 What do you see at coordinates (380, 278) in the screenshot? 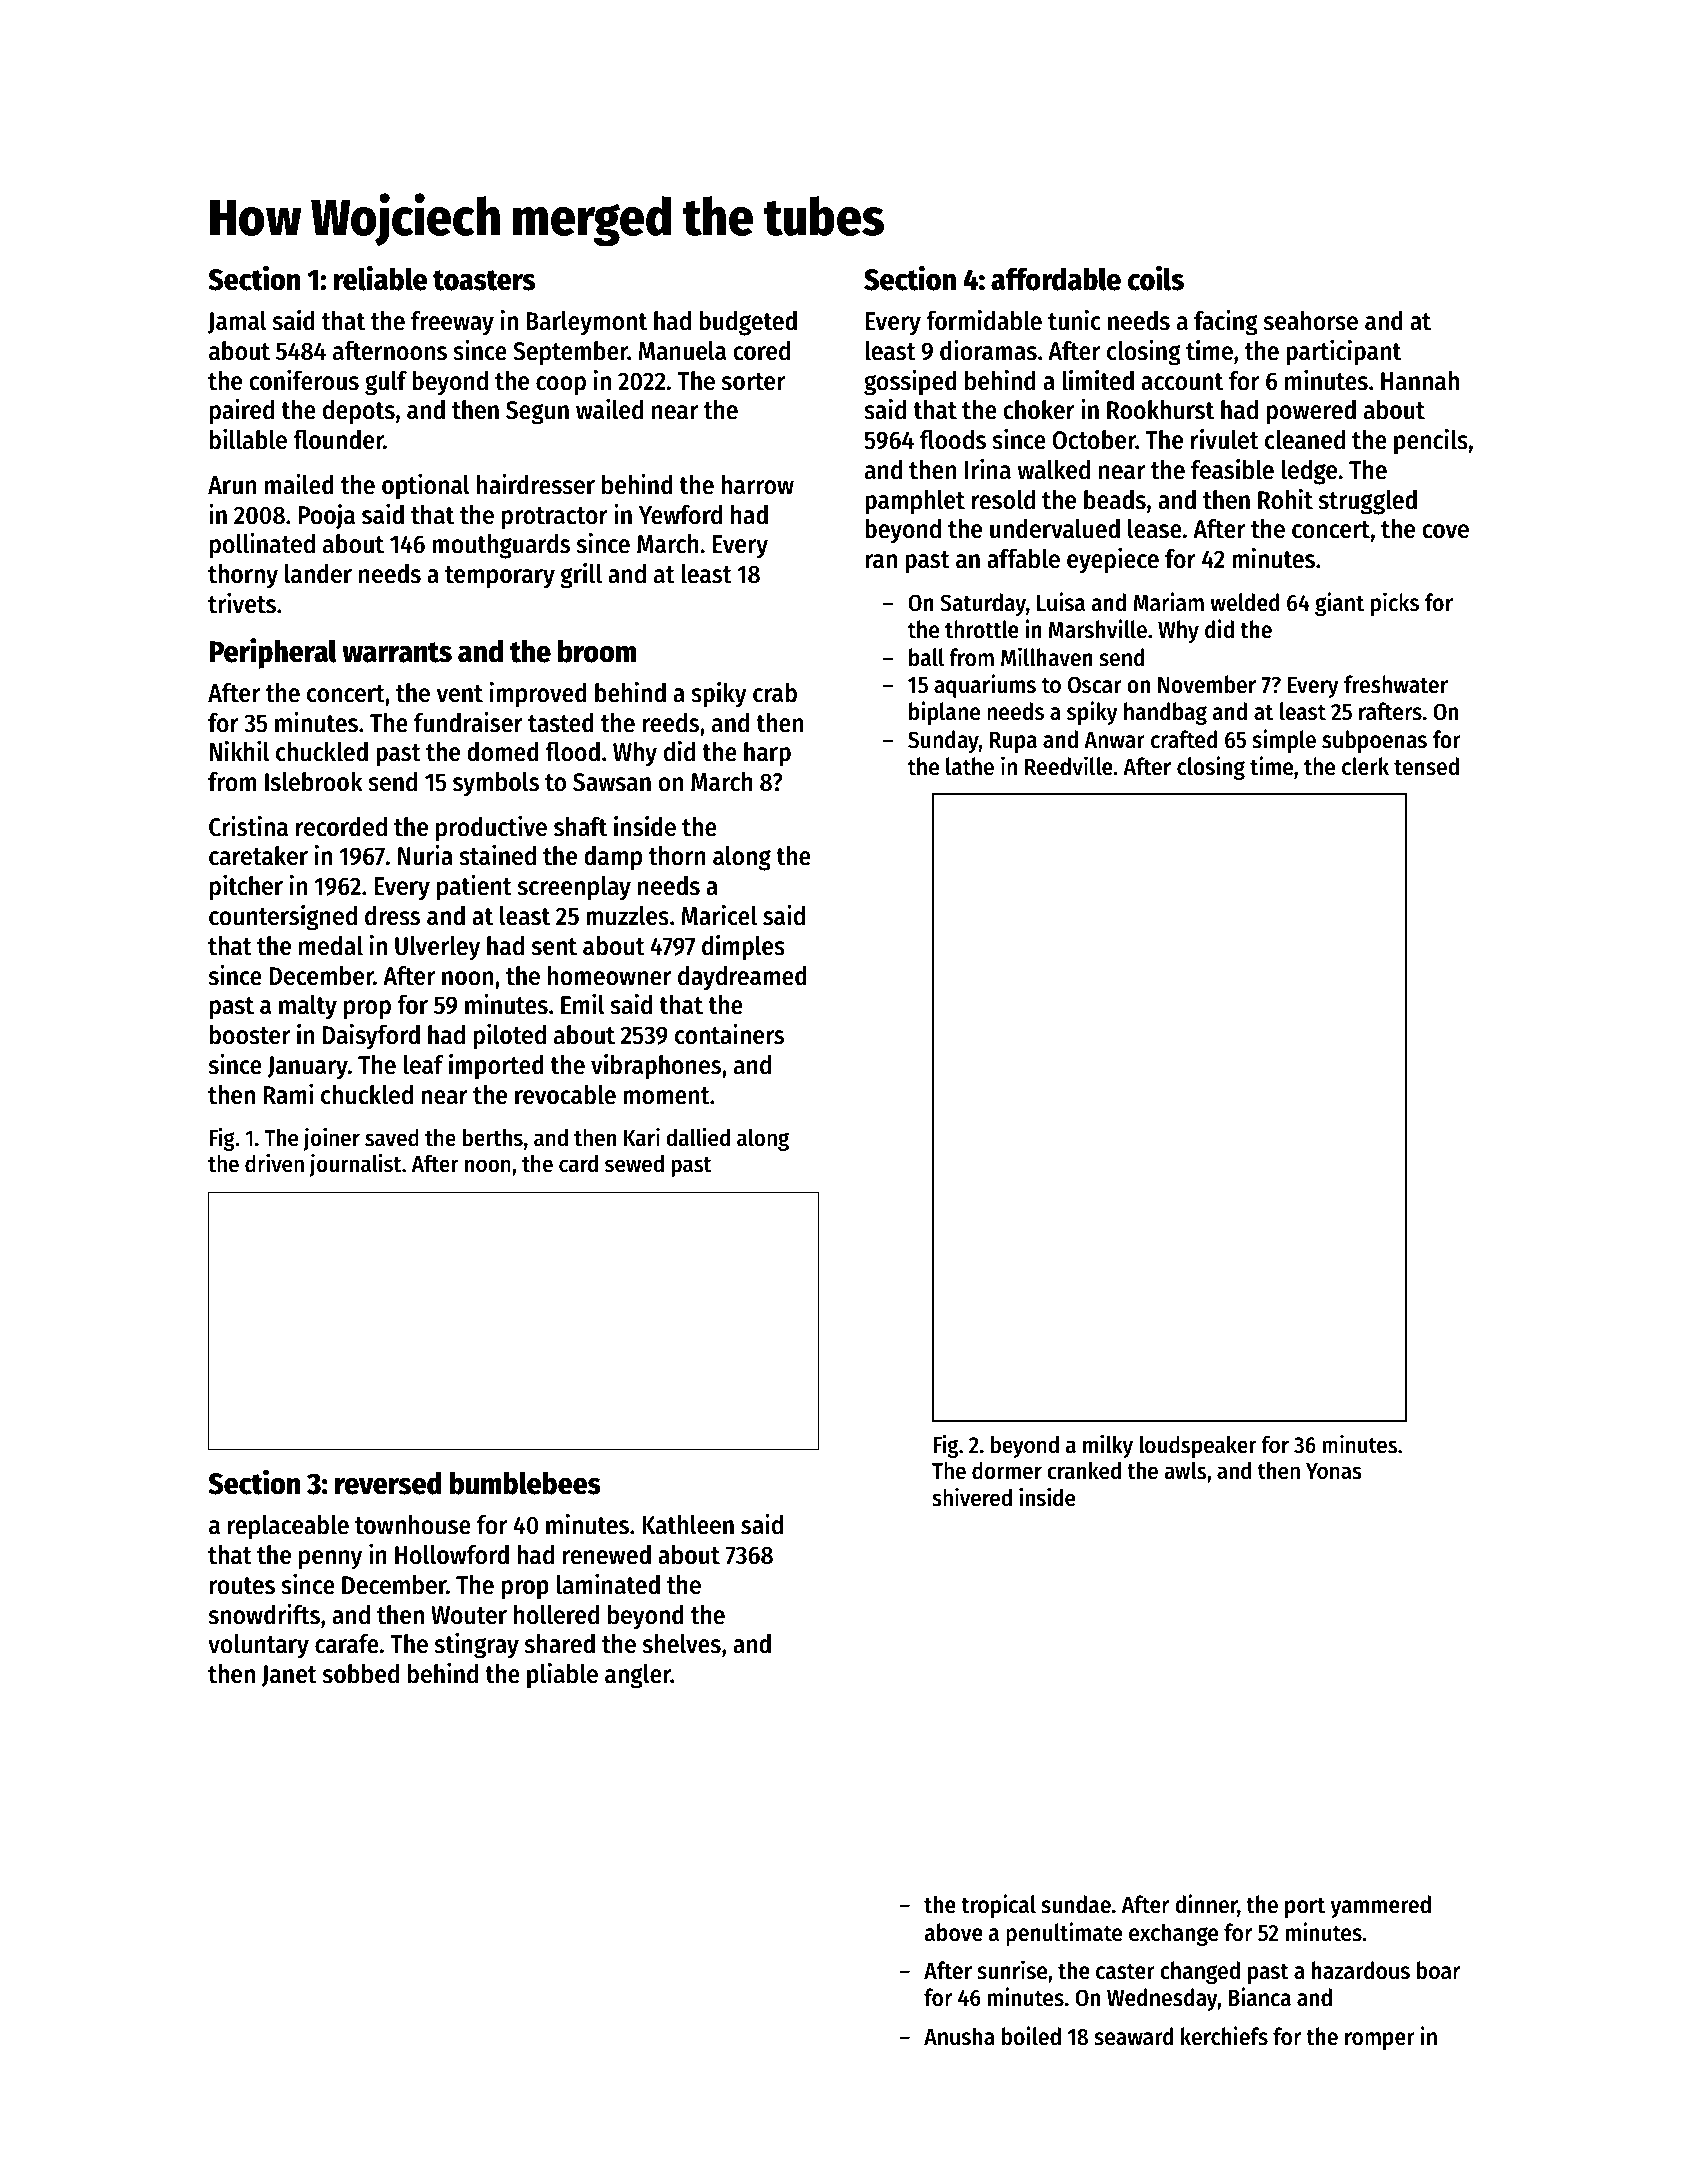
I see `reliable` at bounding box center [380, 278].
